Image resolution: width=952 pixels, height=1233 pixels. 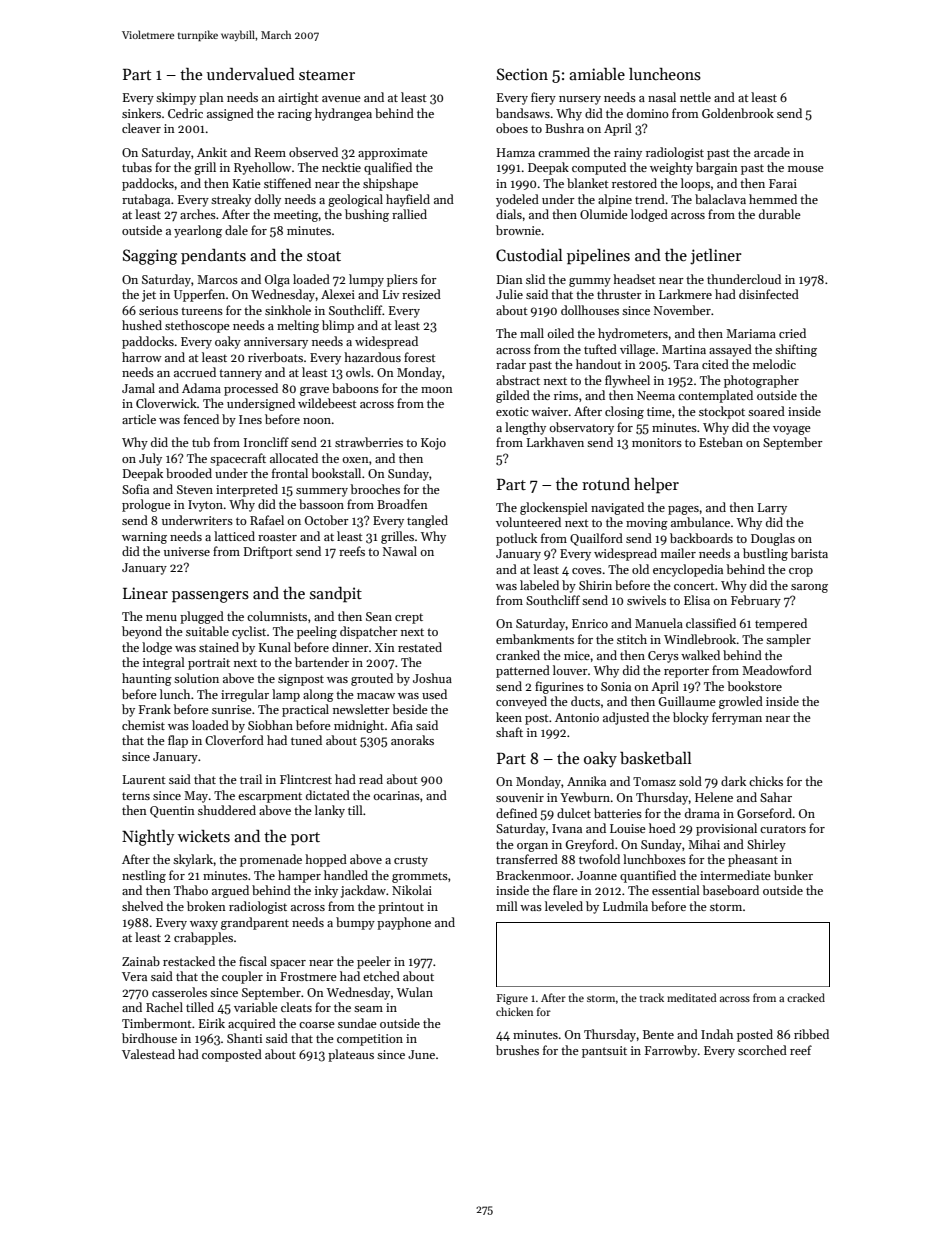 I want to click on chemist, so click(x=143, y=725).
